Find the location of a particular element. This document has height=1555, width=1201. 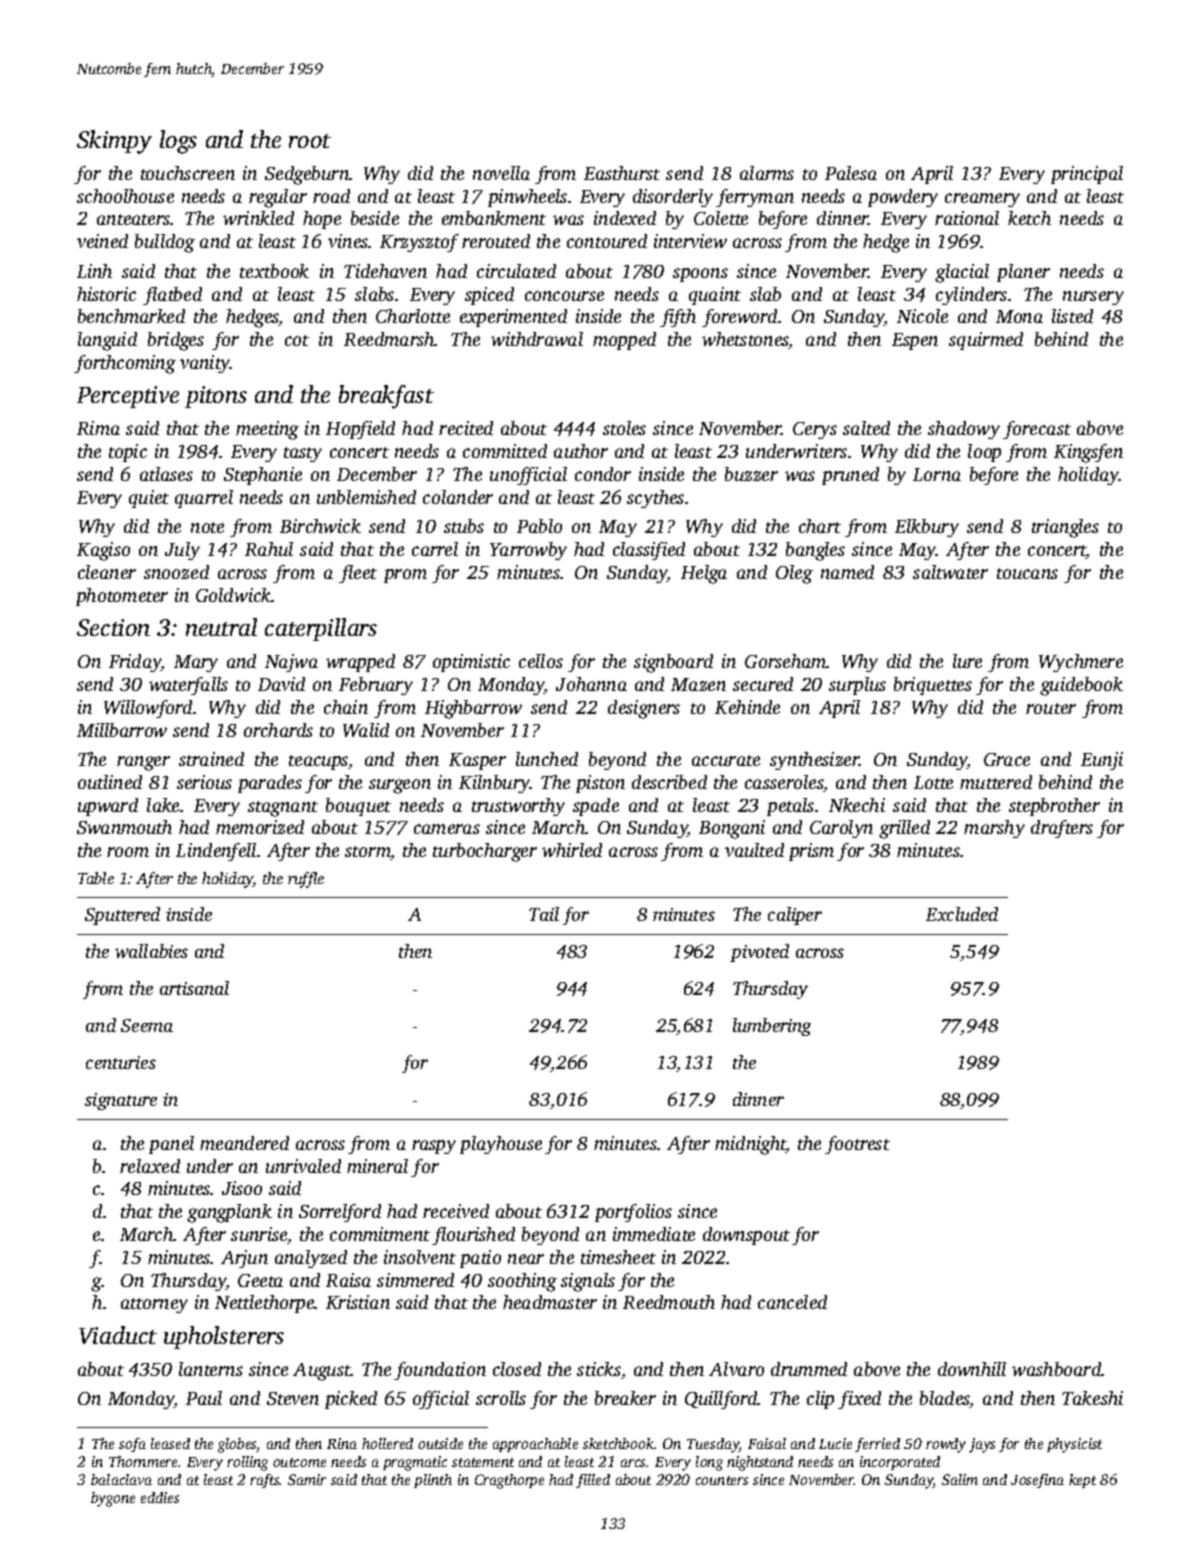

textbook is located at coordinates (274, 271).
